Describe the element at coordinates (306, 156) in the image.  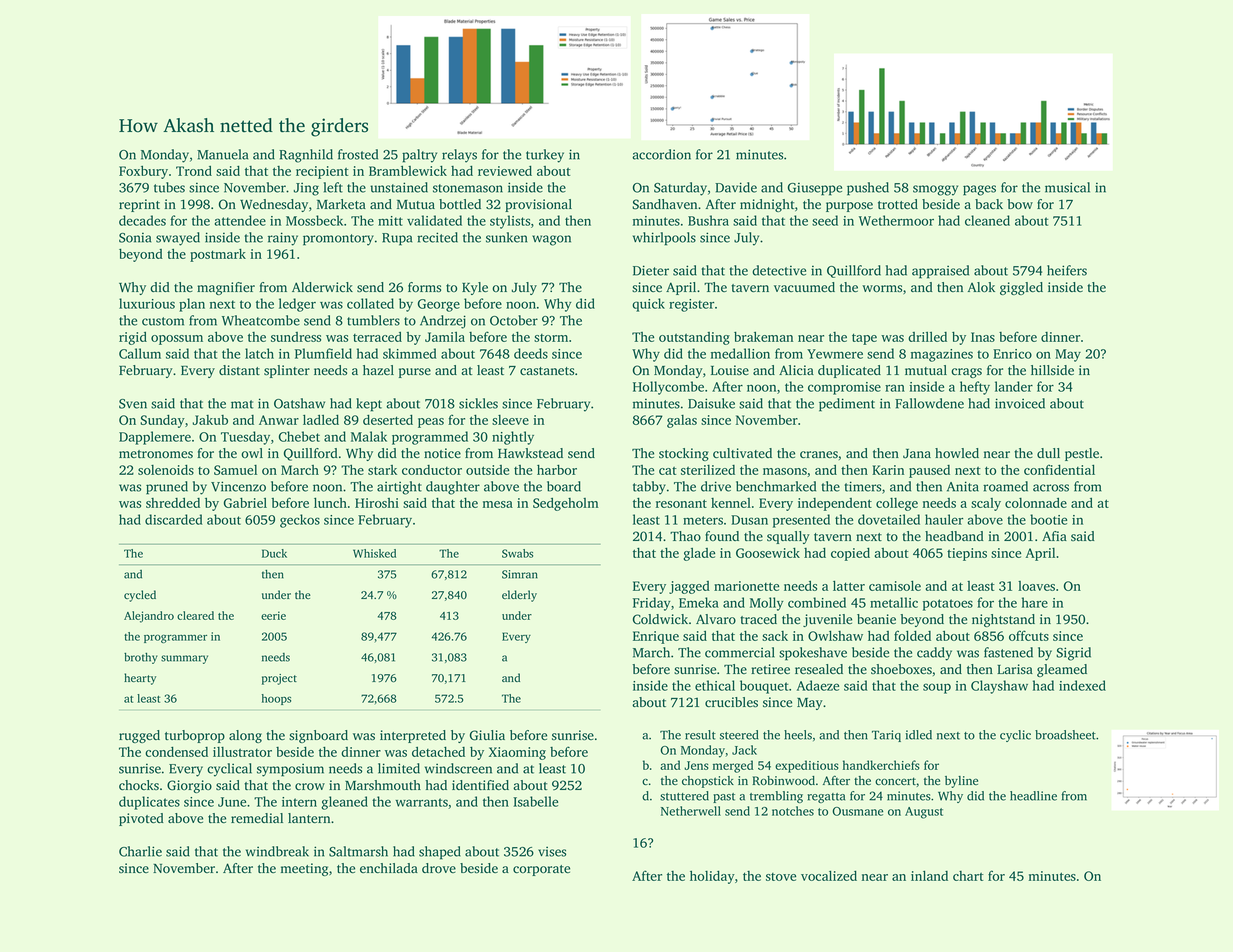
I see `Ragnhild` at that location.
